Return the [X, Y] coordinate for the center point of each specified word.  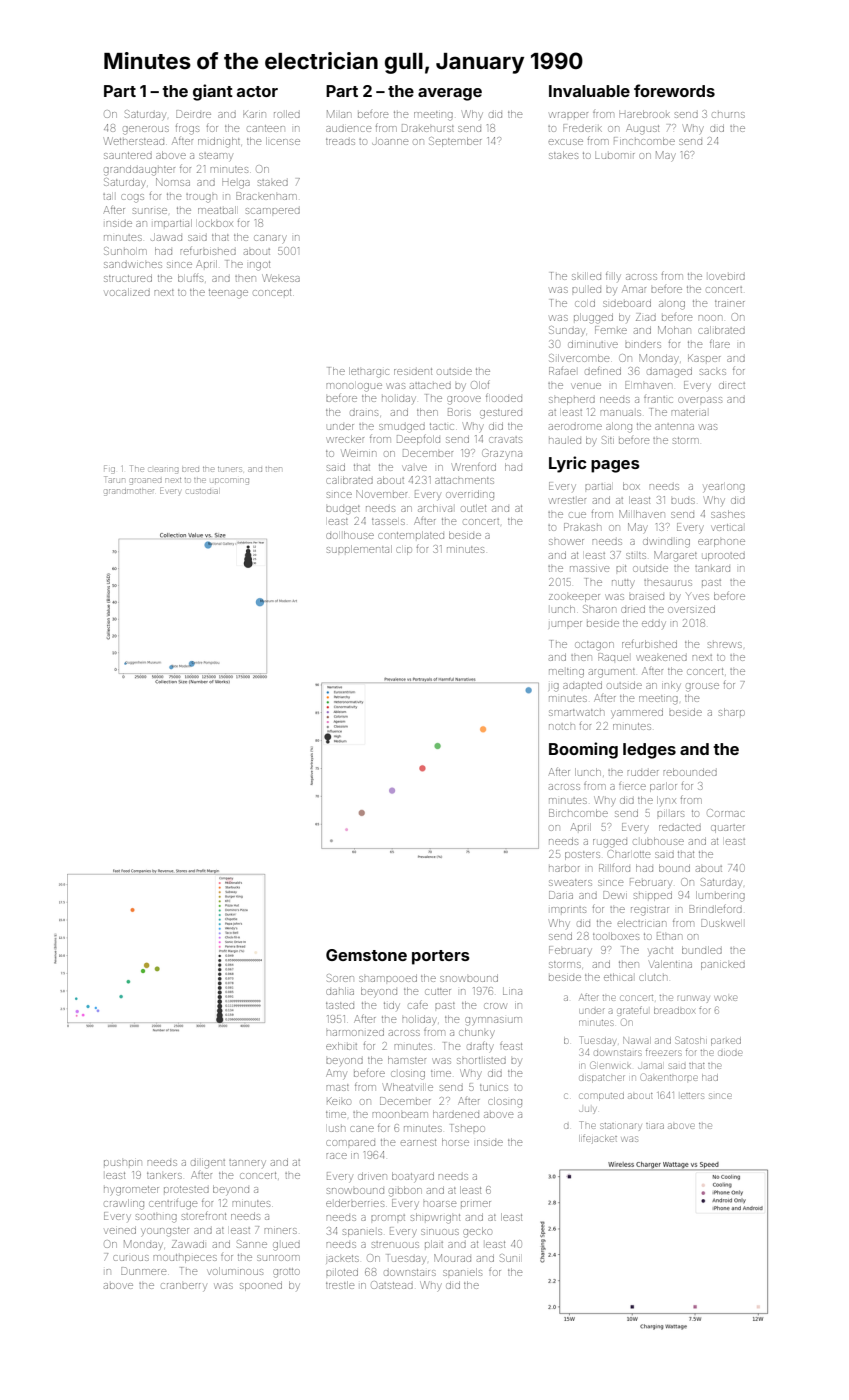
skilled [586, 276]
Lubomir [615, 156]
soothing [156, 1218]
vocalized [127, 292]
